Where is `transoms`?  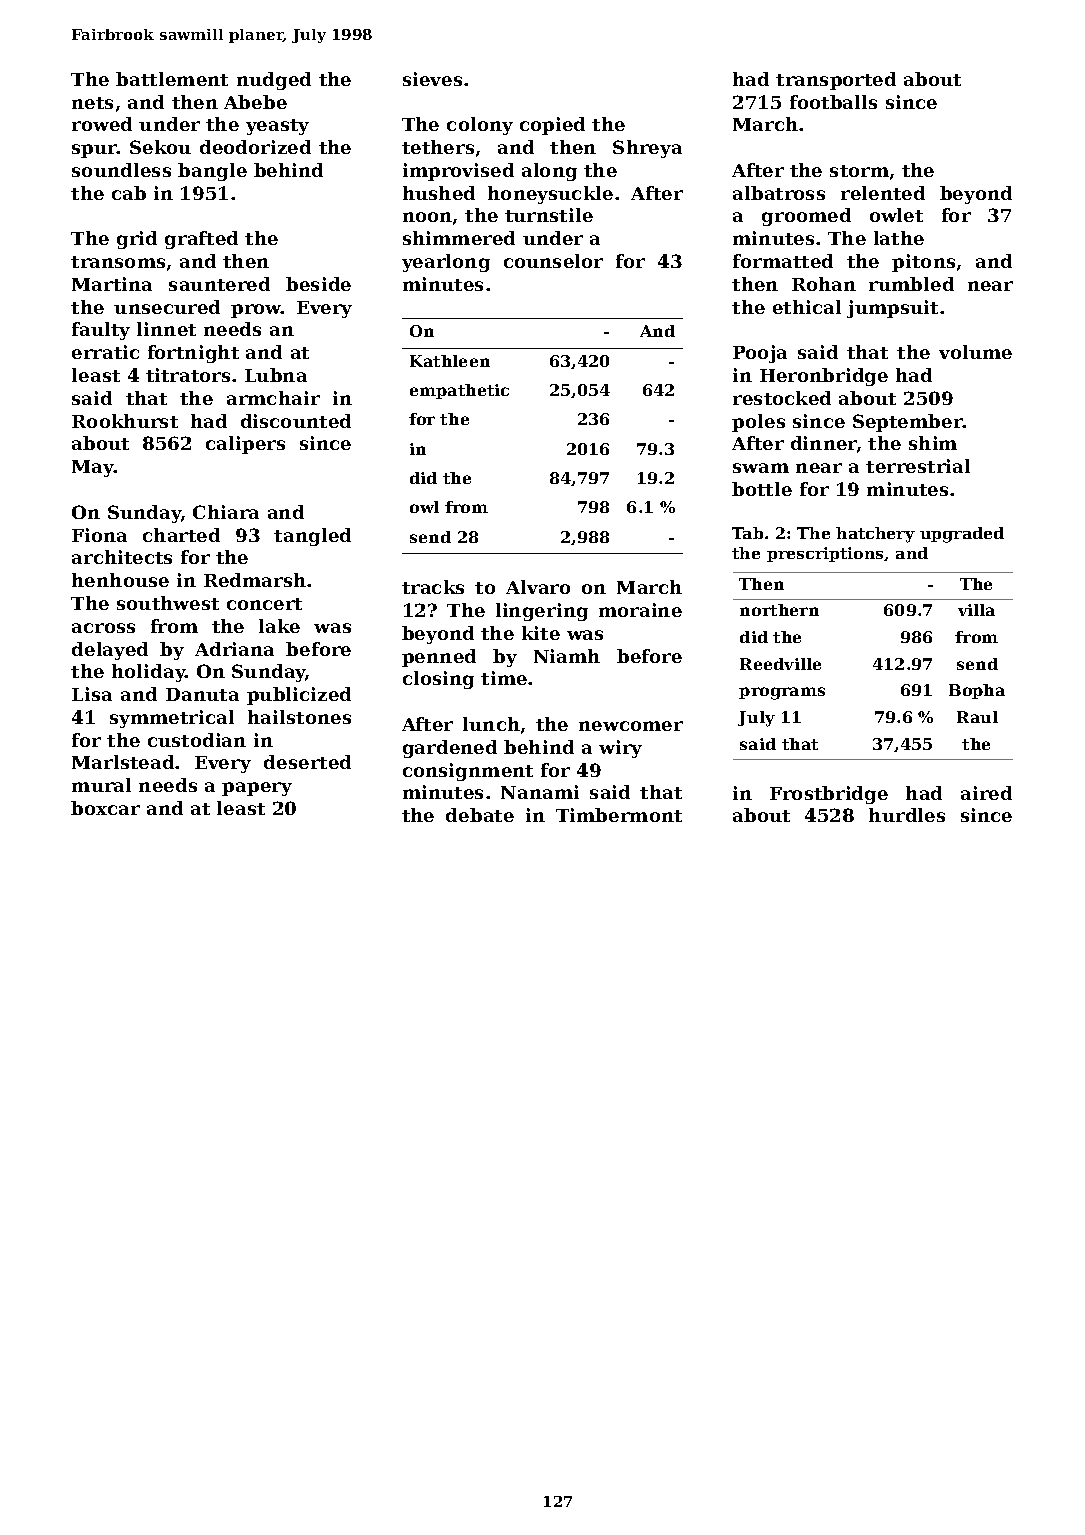 transoms is located at coordinates (118, 262).
